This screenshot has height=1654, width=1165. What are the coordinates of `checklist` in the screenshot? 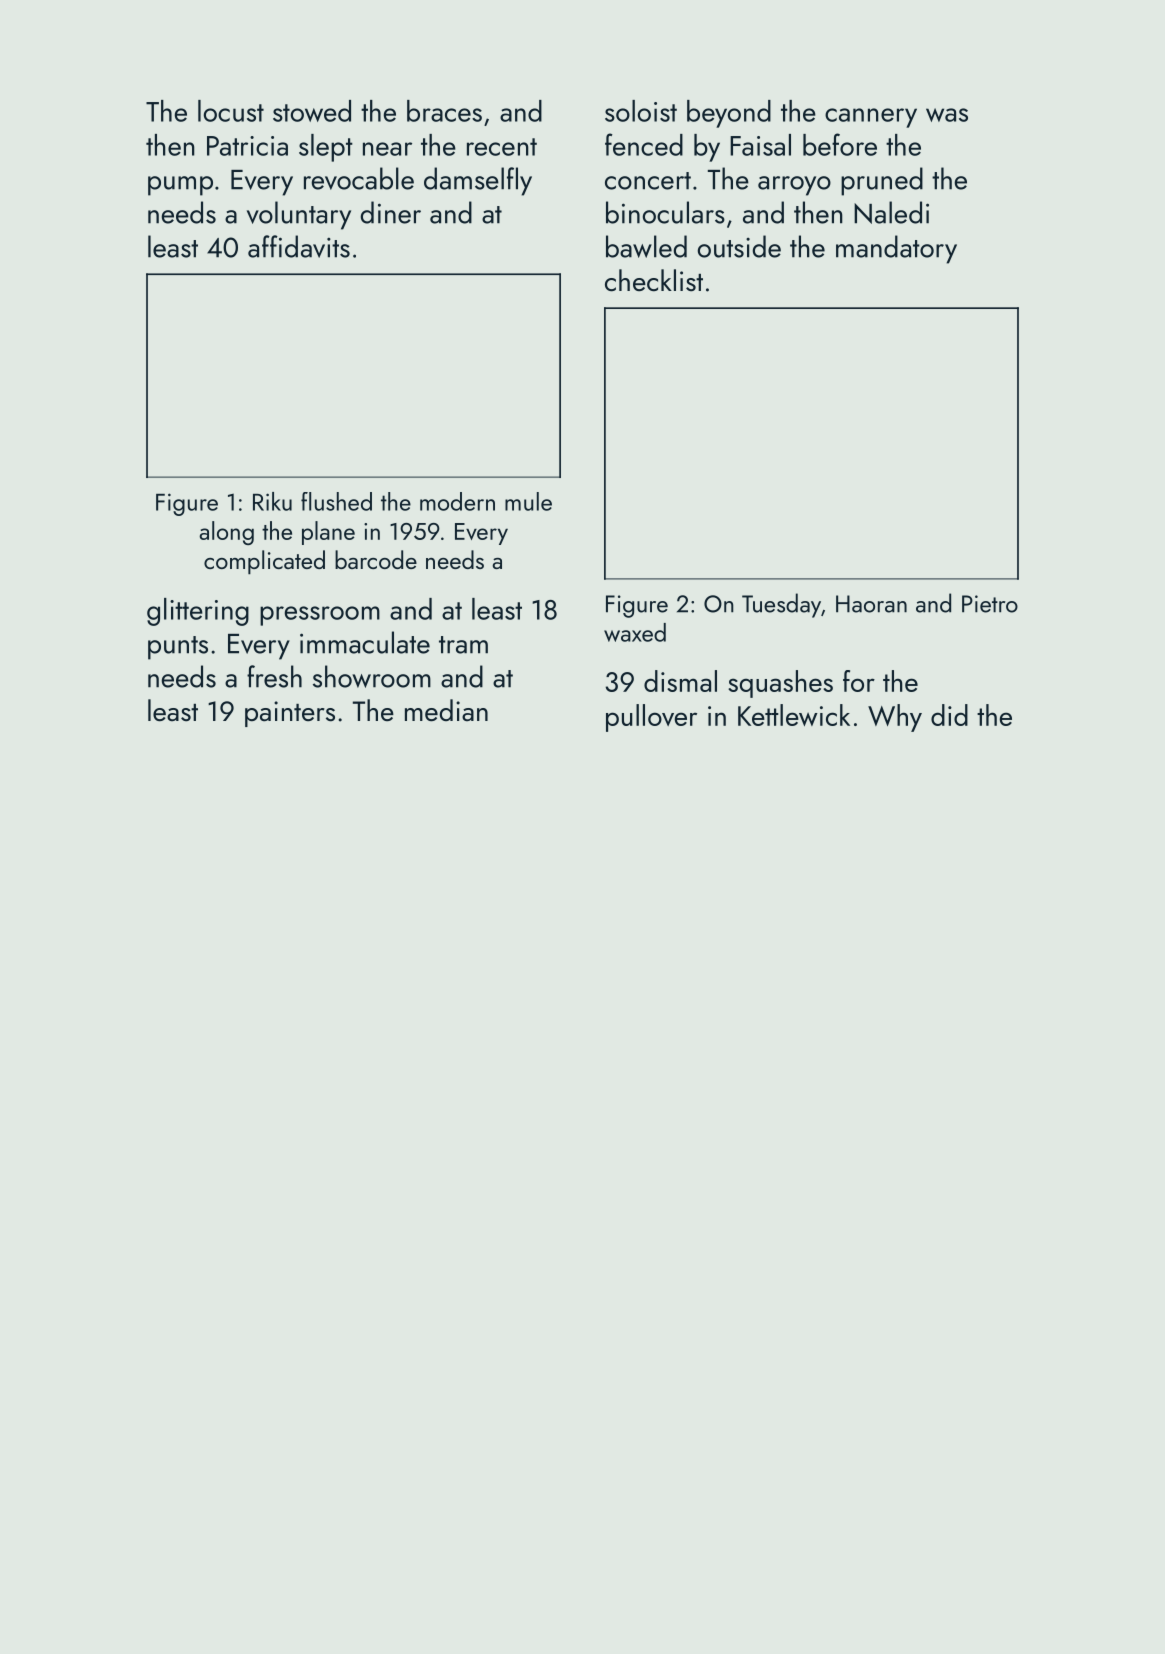 It's located at (654, 280).
